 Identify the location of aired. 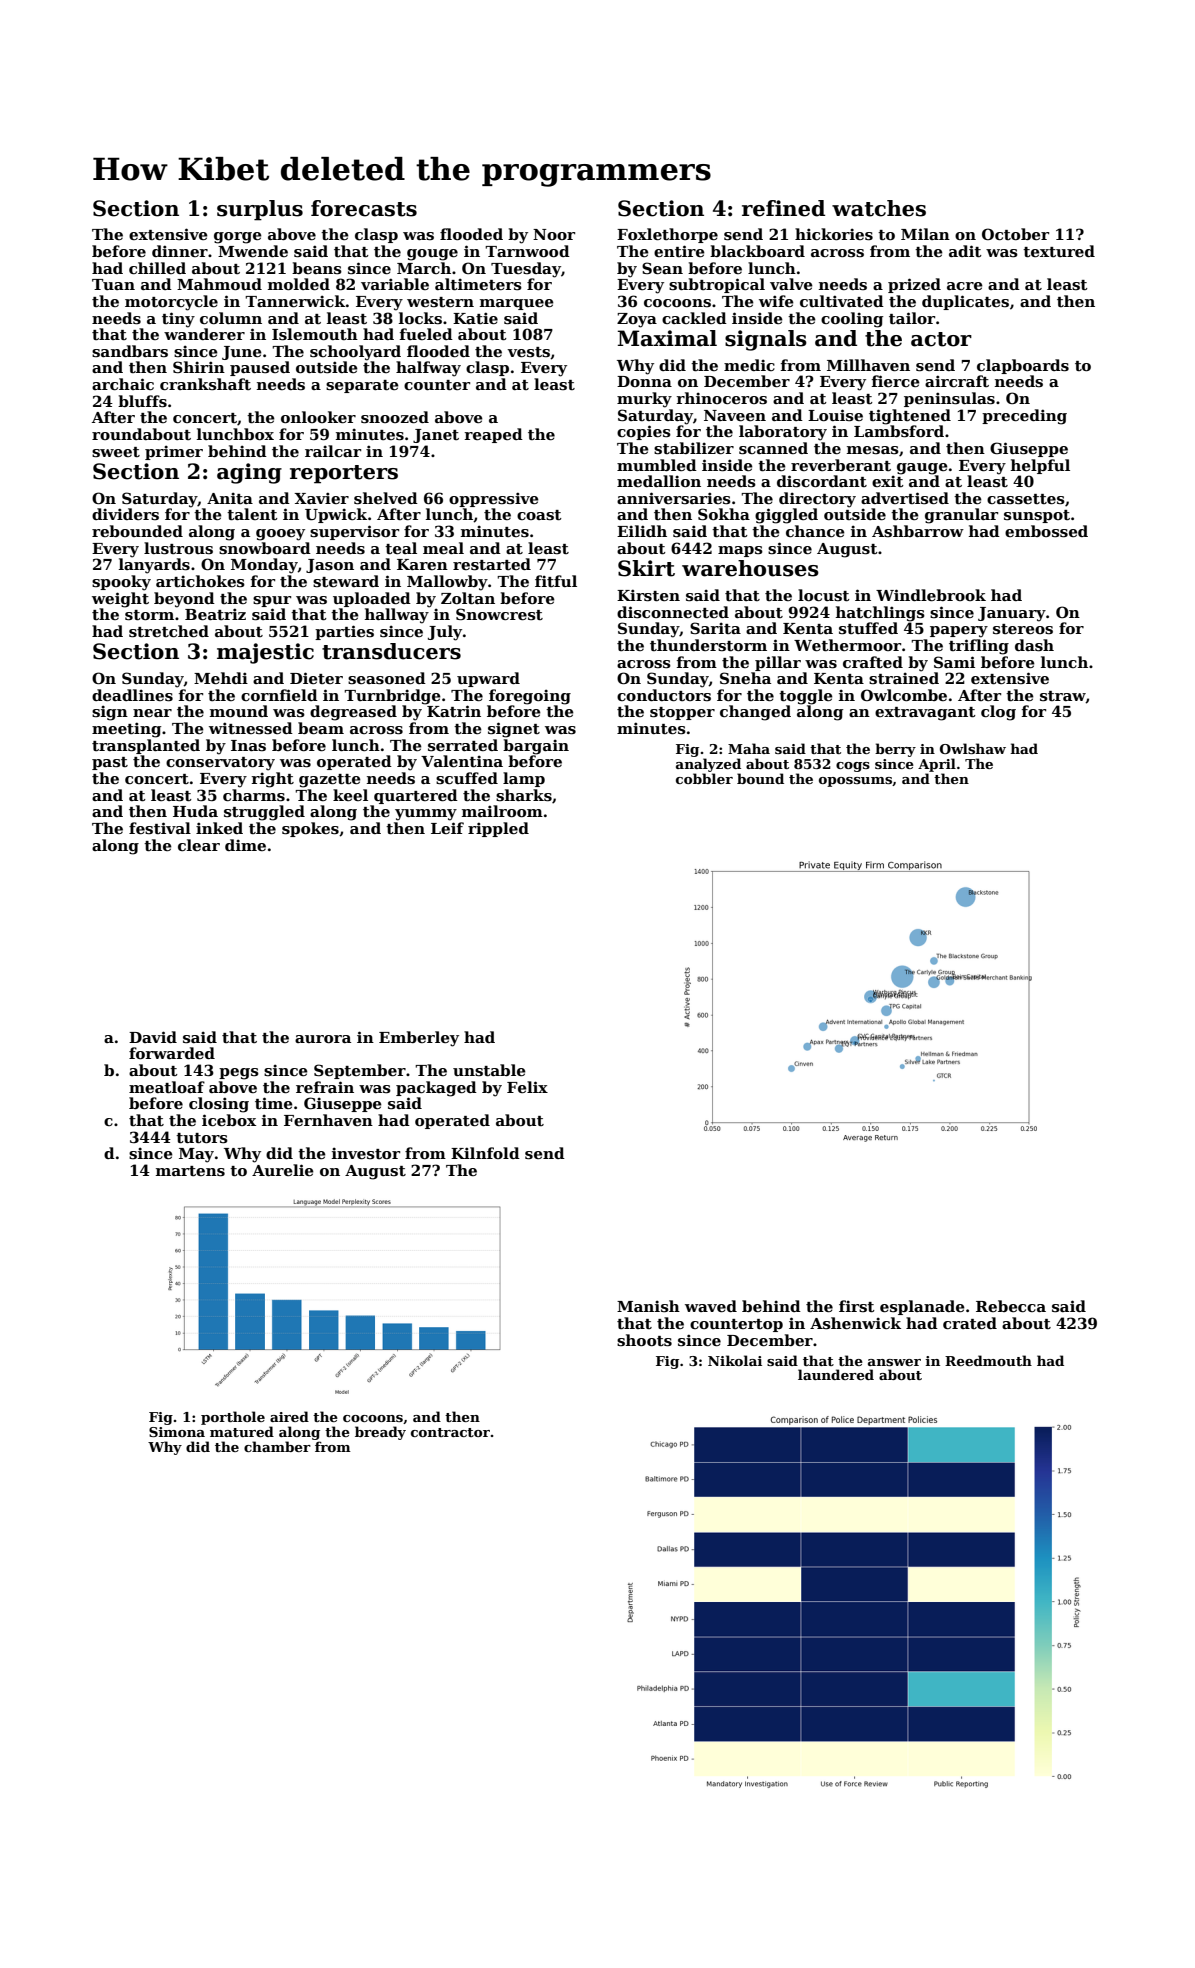
(289, 1416).
